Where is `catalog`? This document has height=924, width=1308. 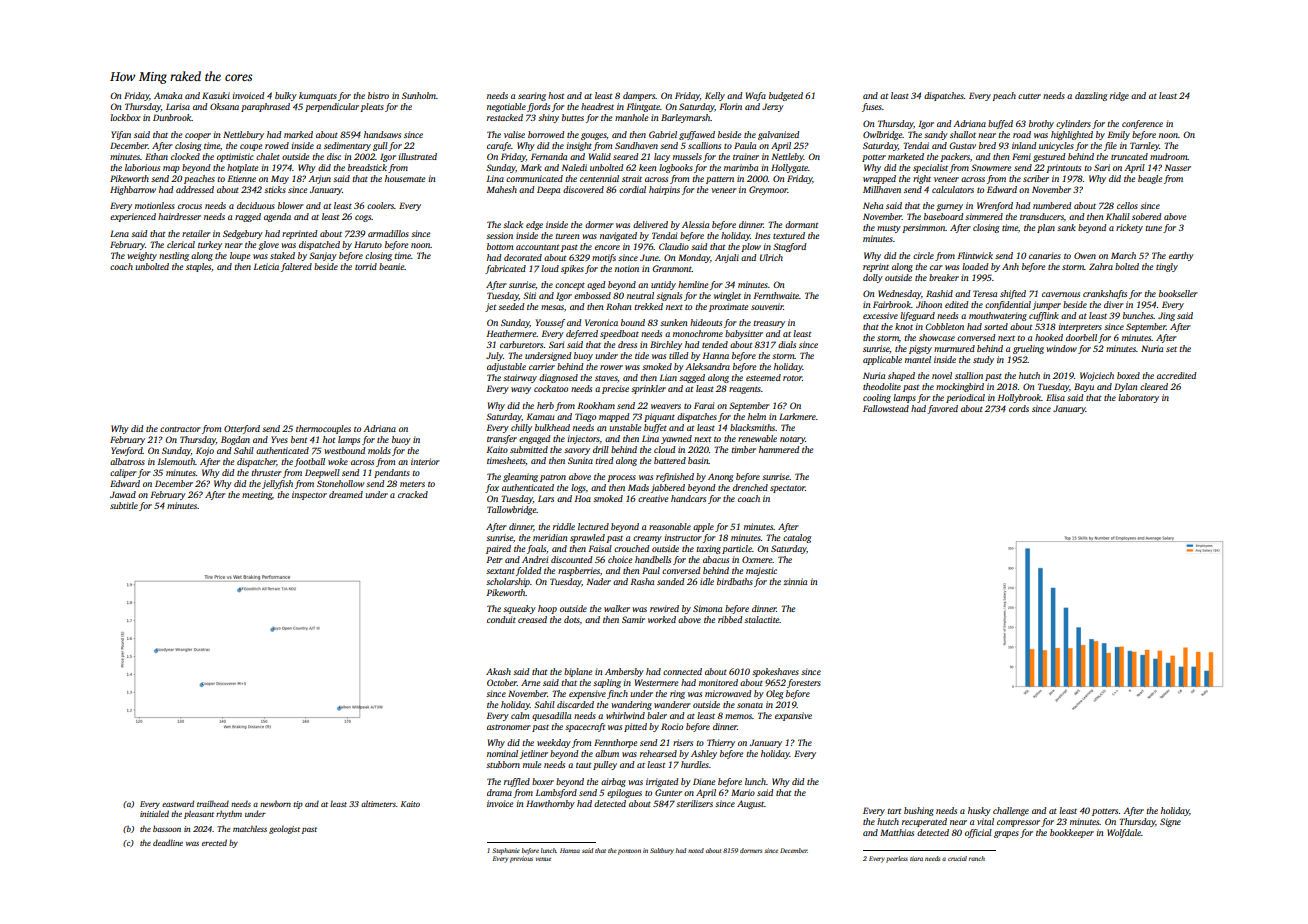
catalog is located at coordinates (797, 538).
